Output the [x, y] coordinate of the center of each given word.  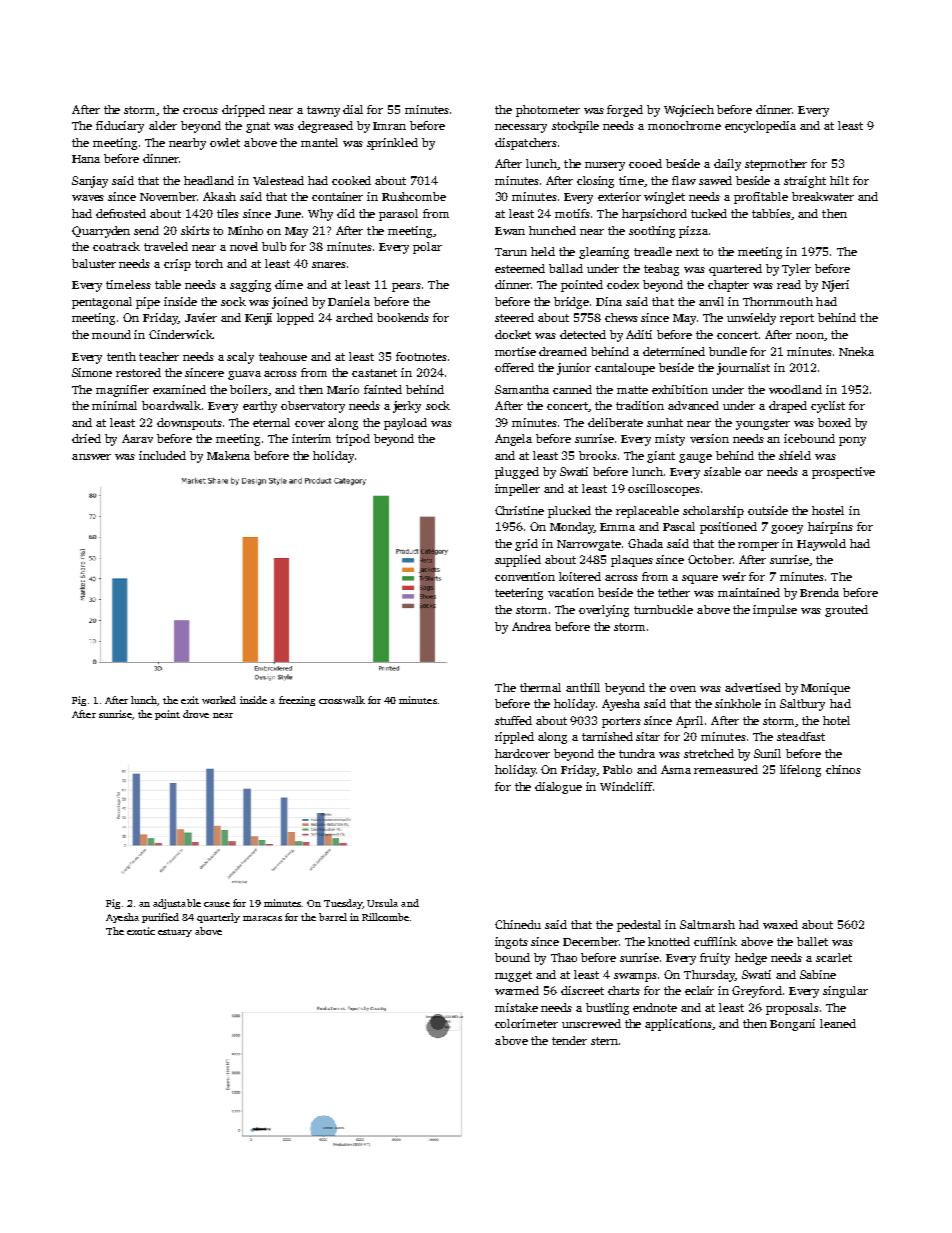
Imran [389, 126]
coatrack [116, 246]
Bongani [792, 1025]
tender [569, 1040]
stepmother [776, 165]
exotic [141, 931]
